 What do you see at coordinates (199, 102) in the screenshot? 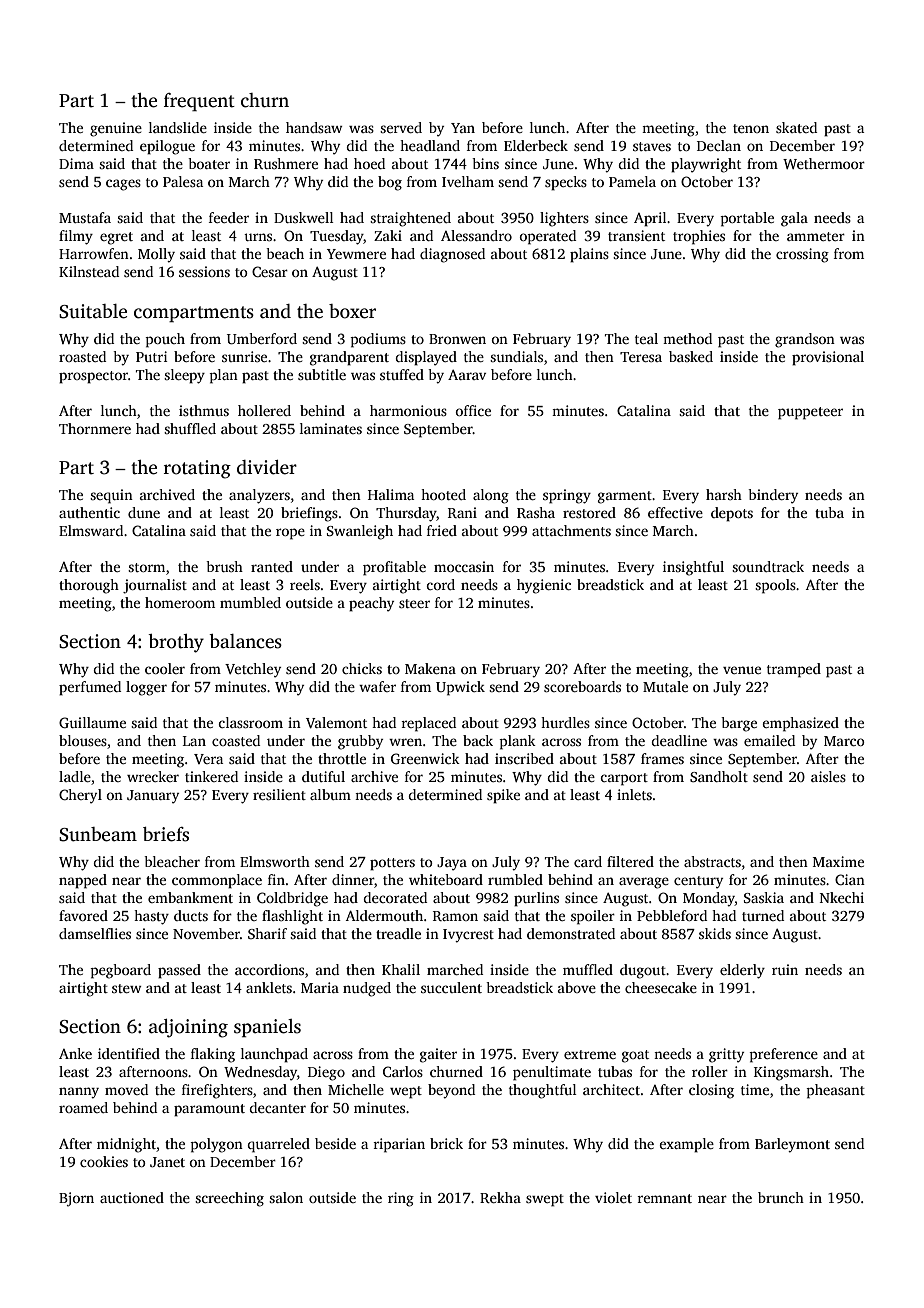
I see `frequent` at bounding box center [199, 102].
